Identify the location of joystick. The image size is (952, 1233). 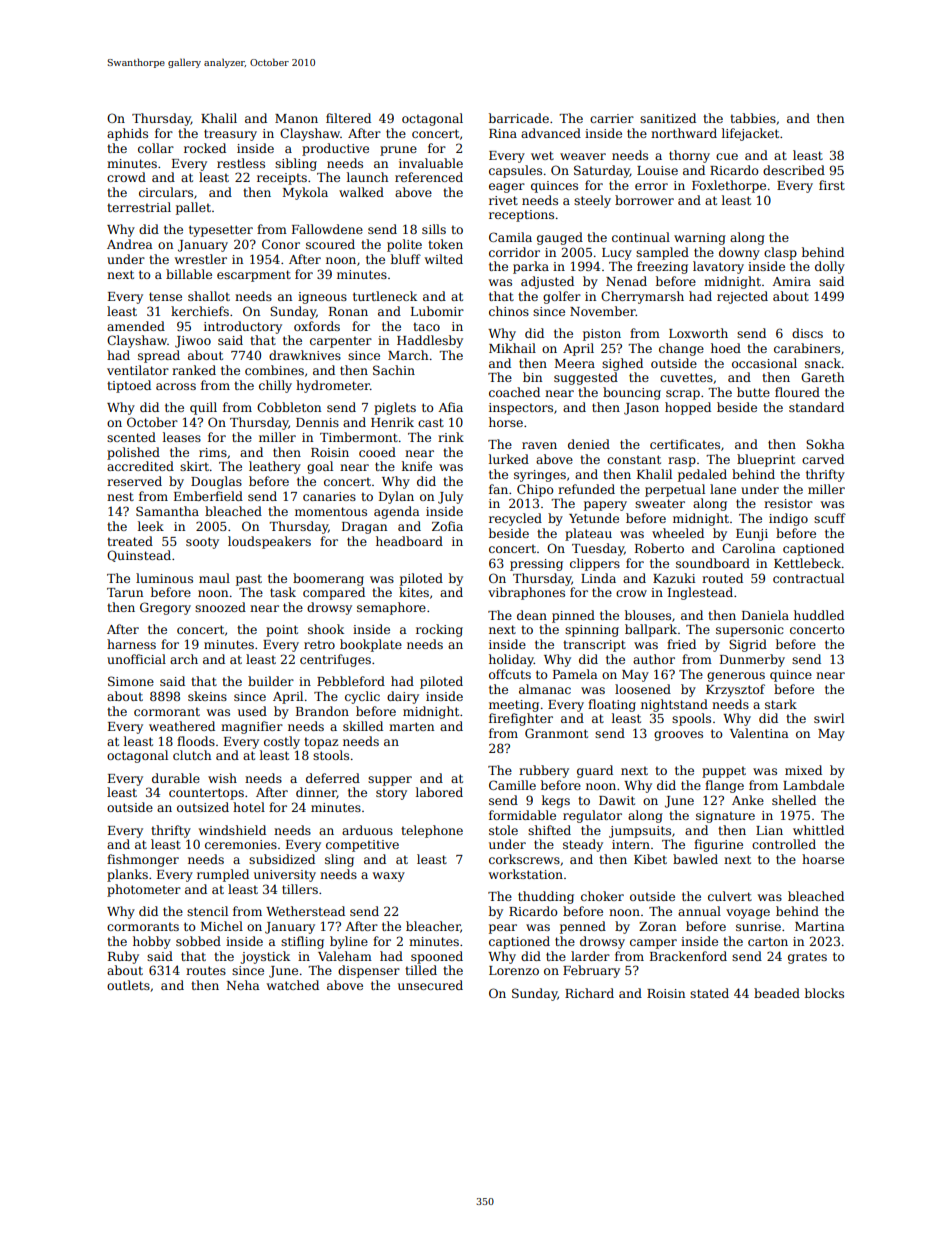
(265, 957).
